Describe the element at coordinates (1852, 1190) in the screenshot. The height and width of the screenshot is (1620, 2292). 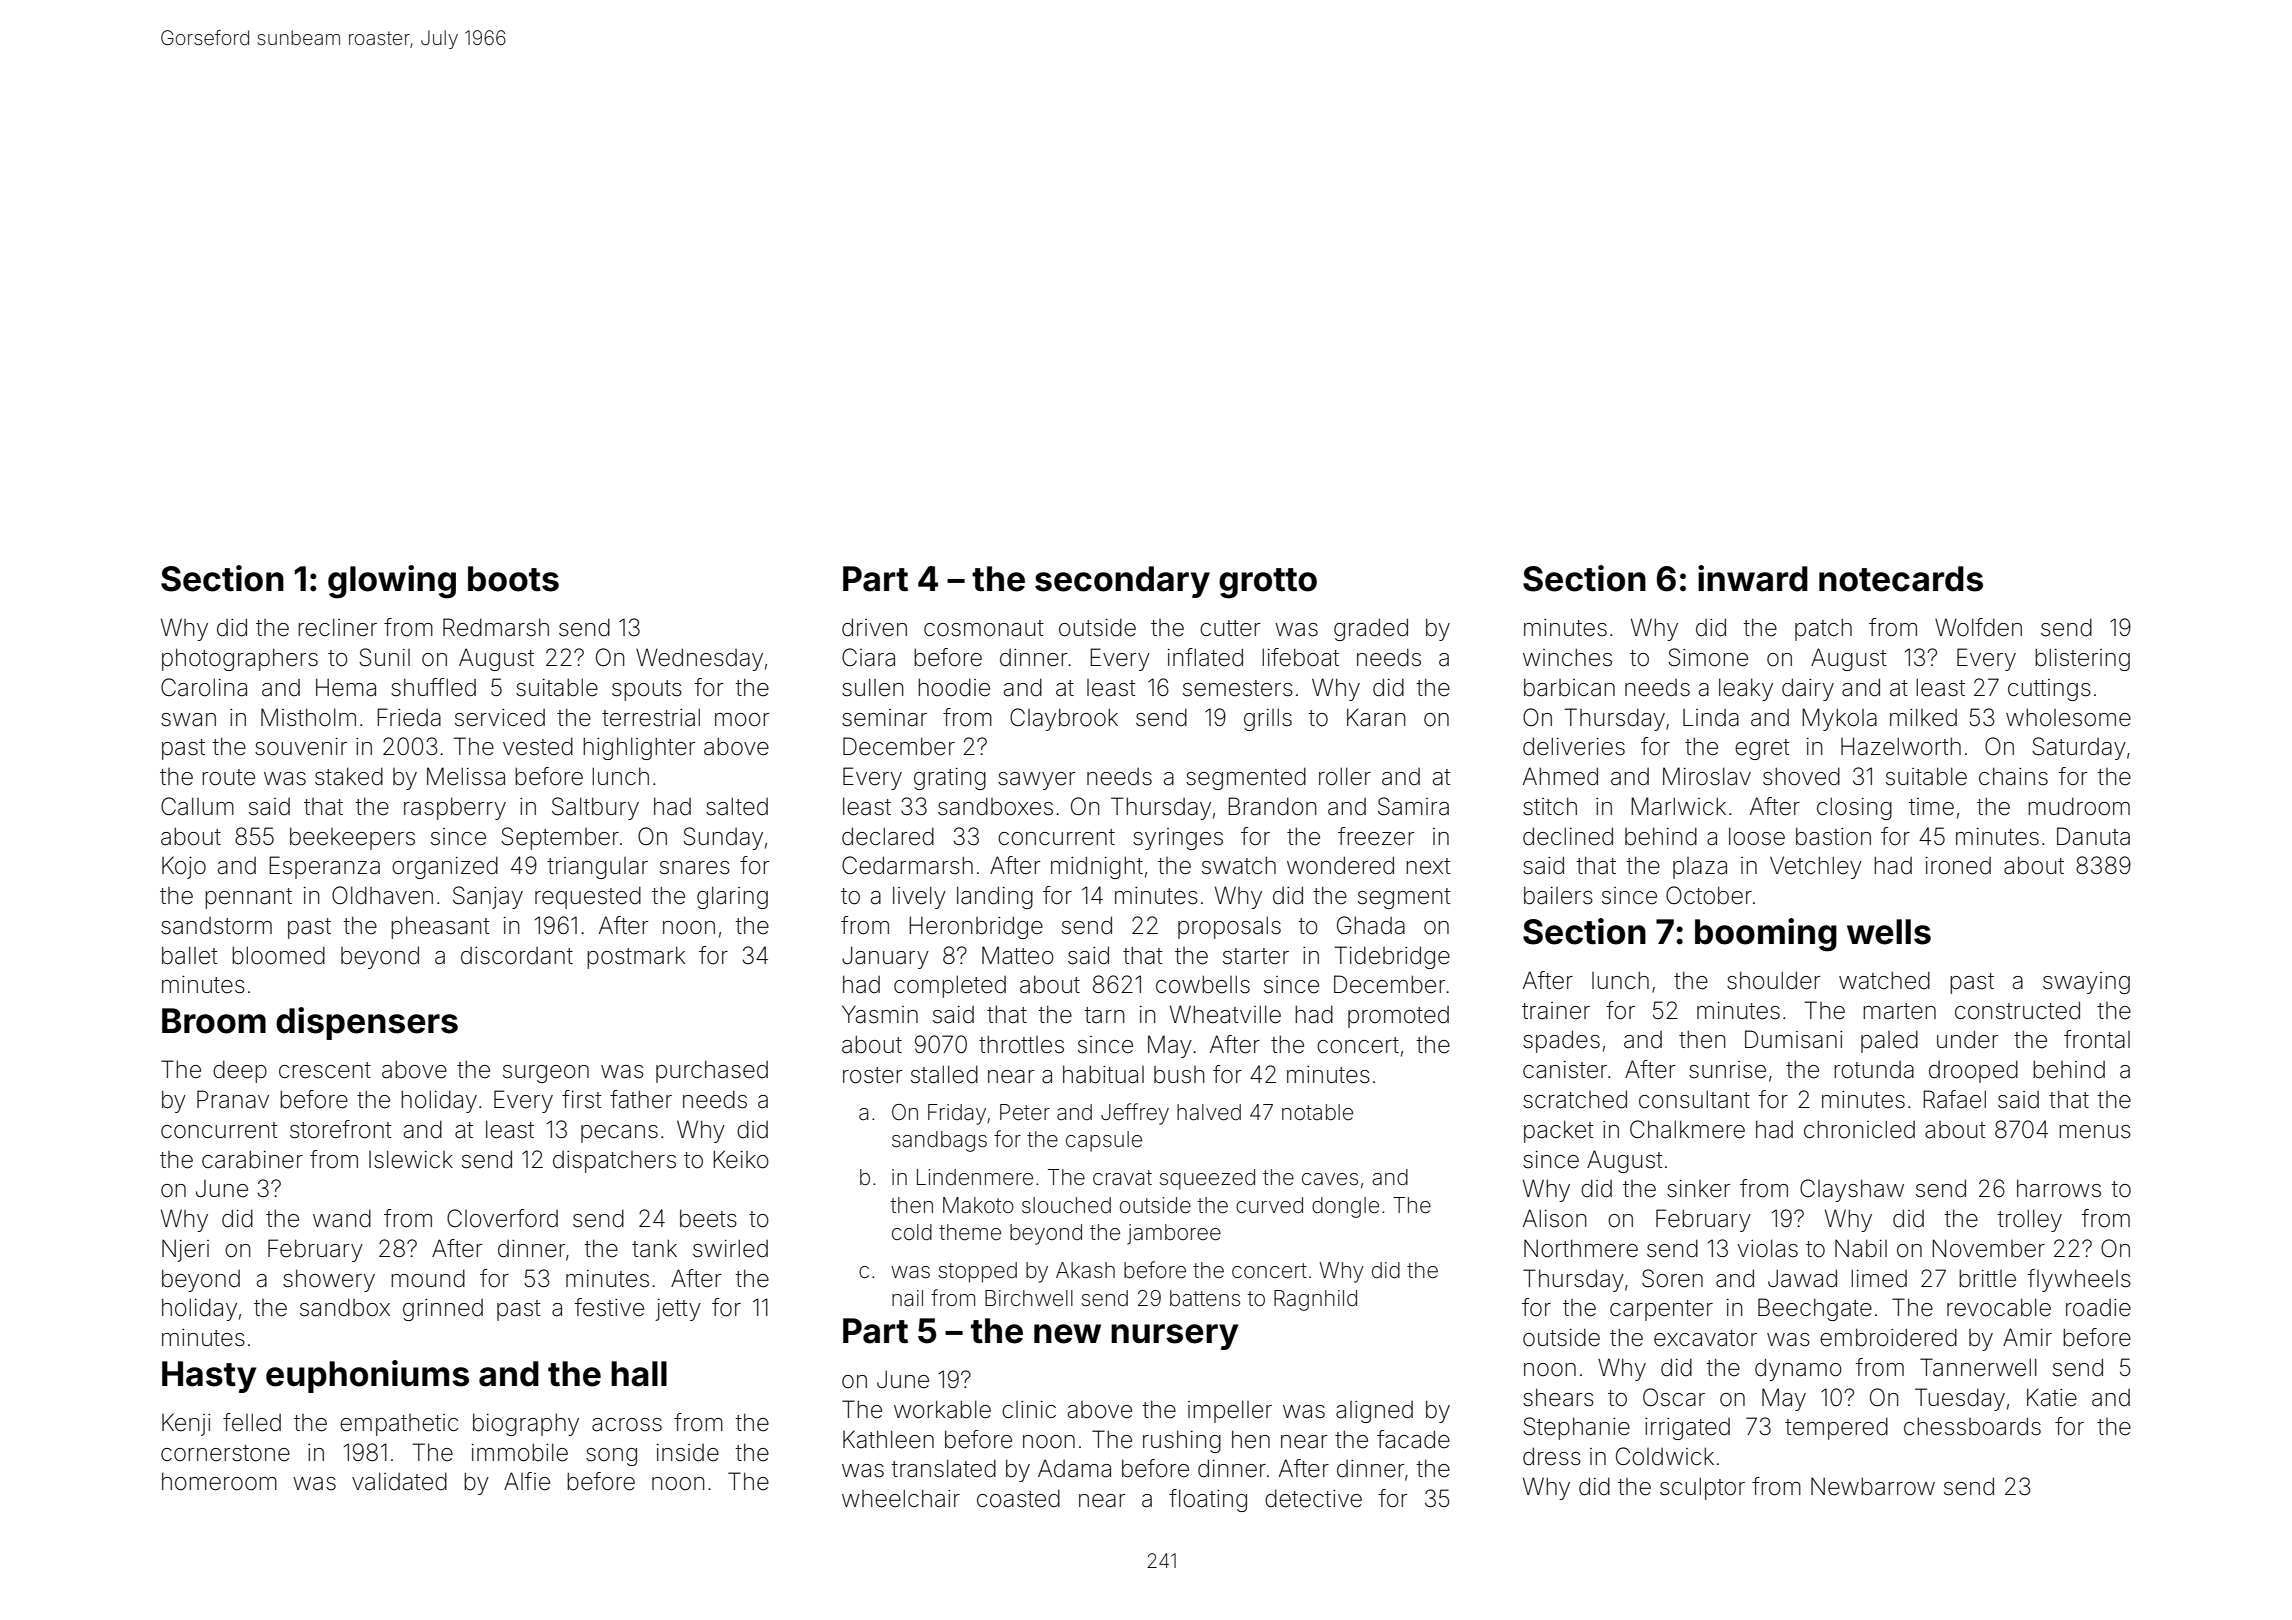
I see `Clayshaw` at that location.
